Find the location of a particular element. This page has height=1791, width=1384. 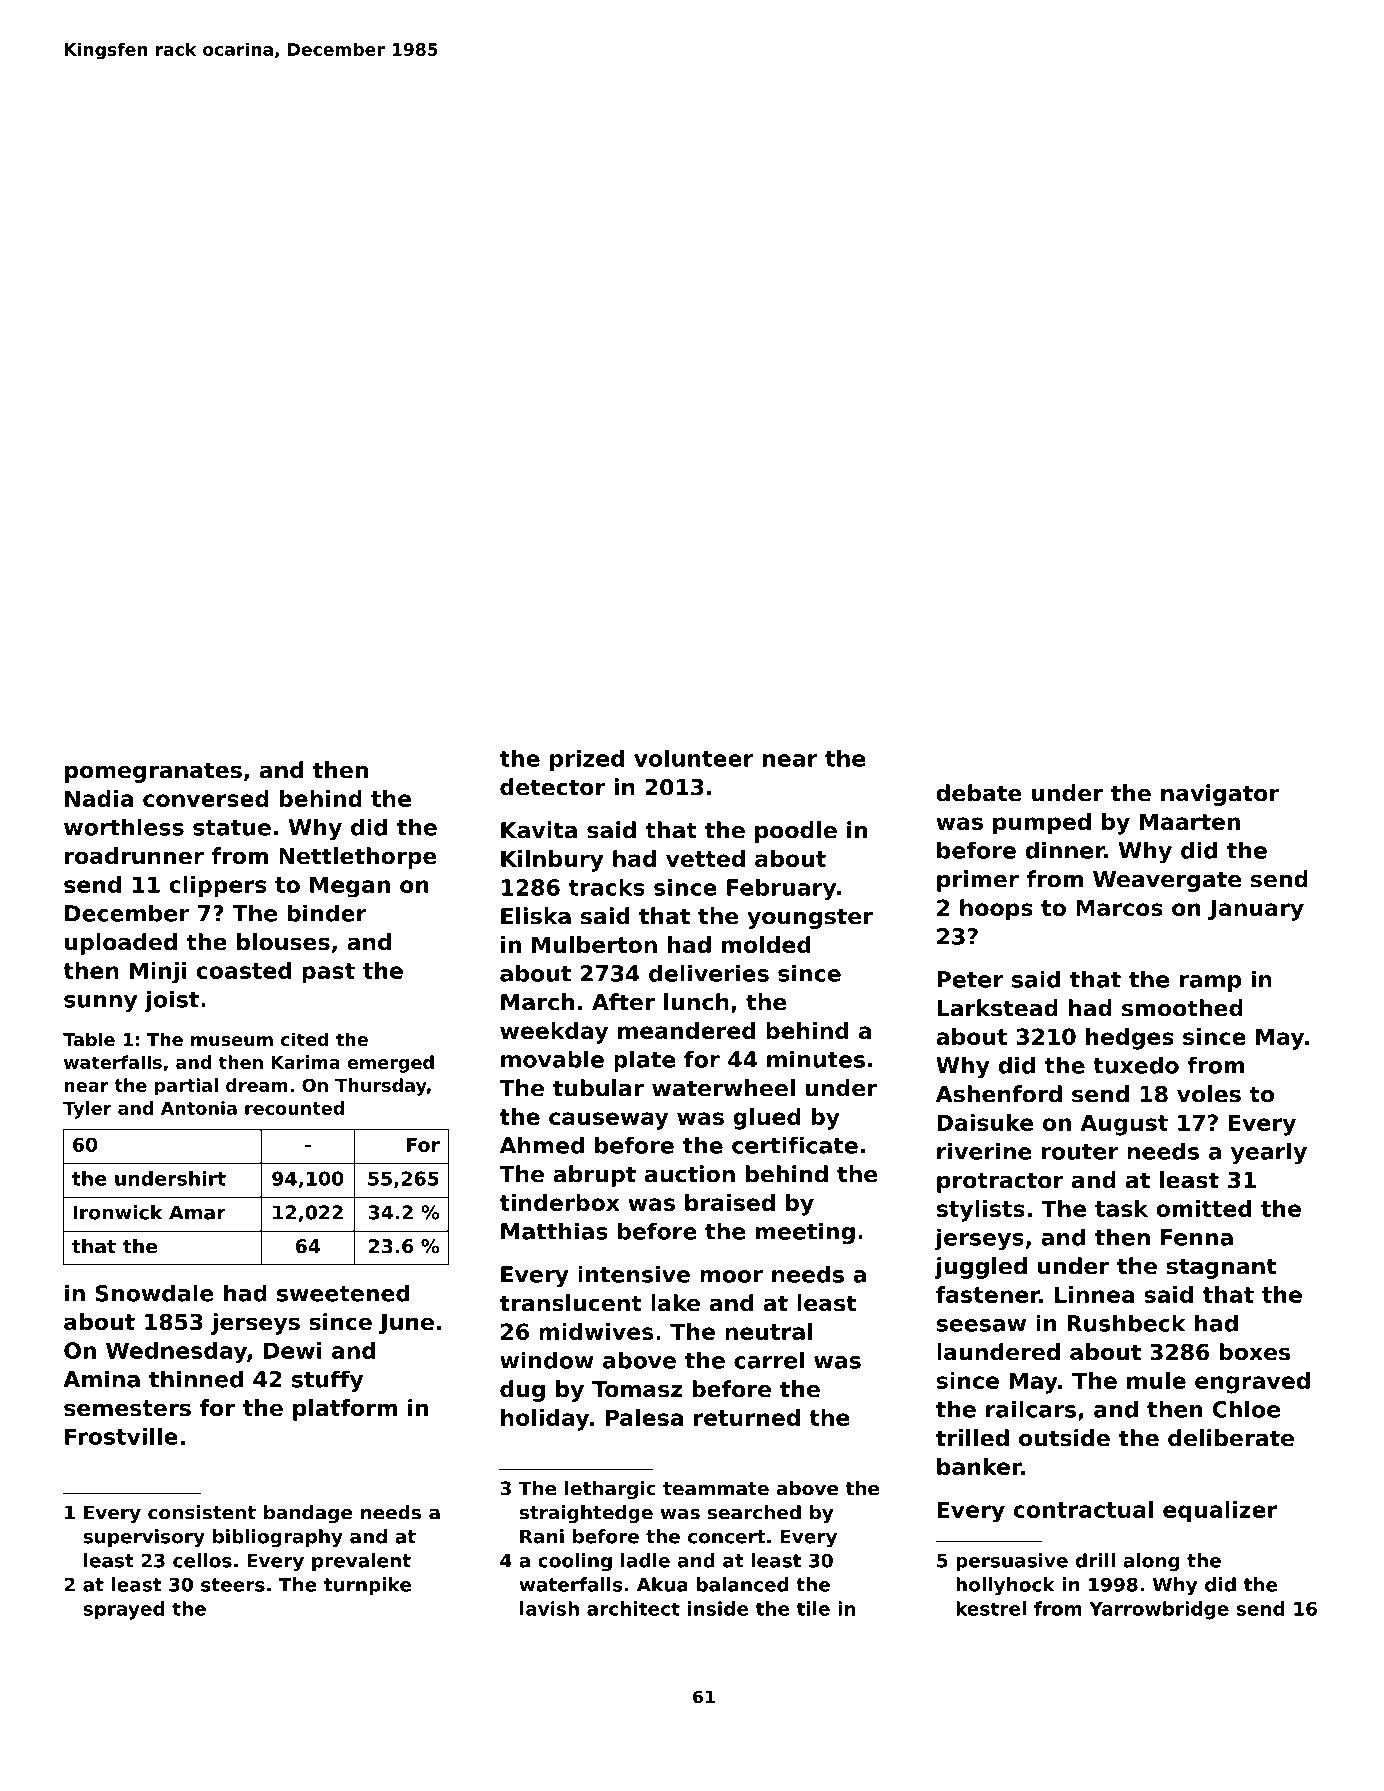

bibliography is located at coordinates (278, 1538).
